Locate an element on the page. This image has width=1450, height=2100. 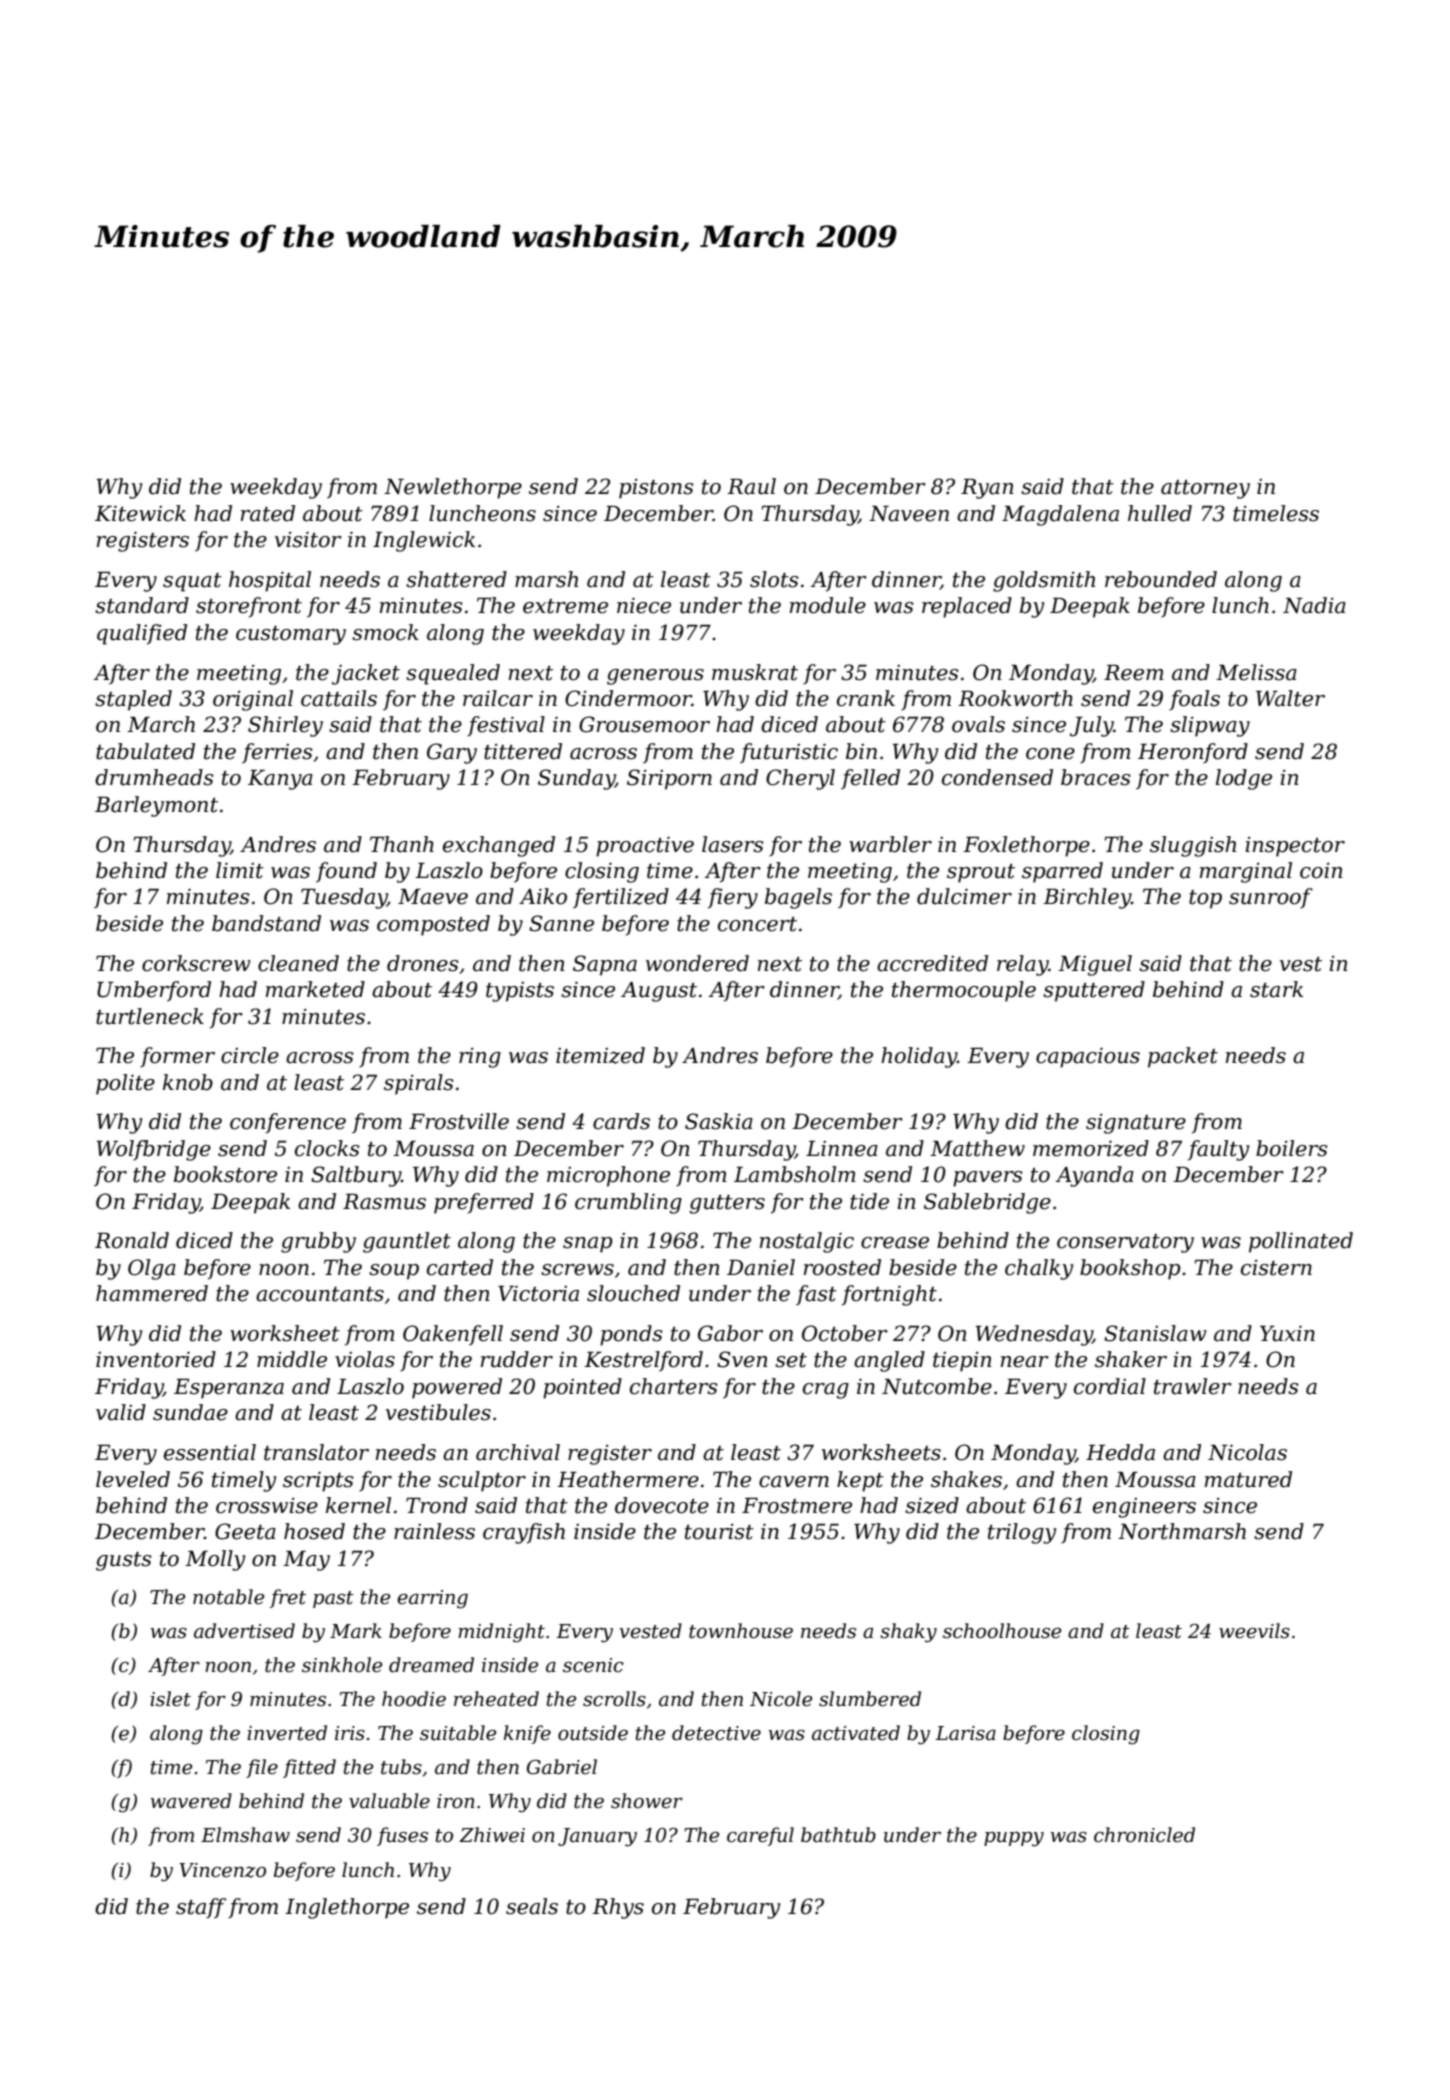
Nicolas is located at coordinates (1247, 1452).
